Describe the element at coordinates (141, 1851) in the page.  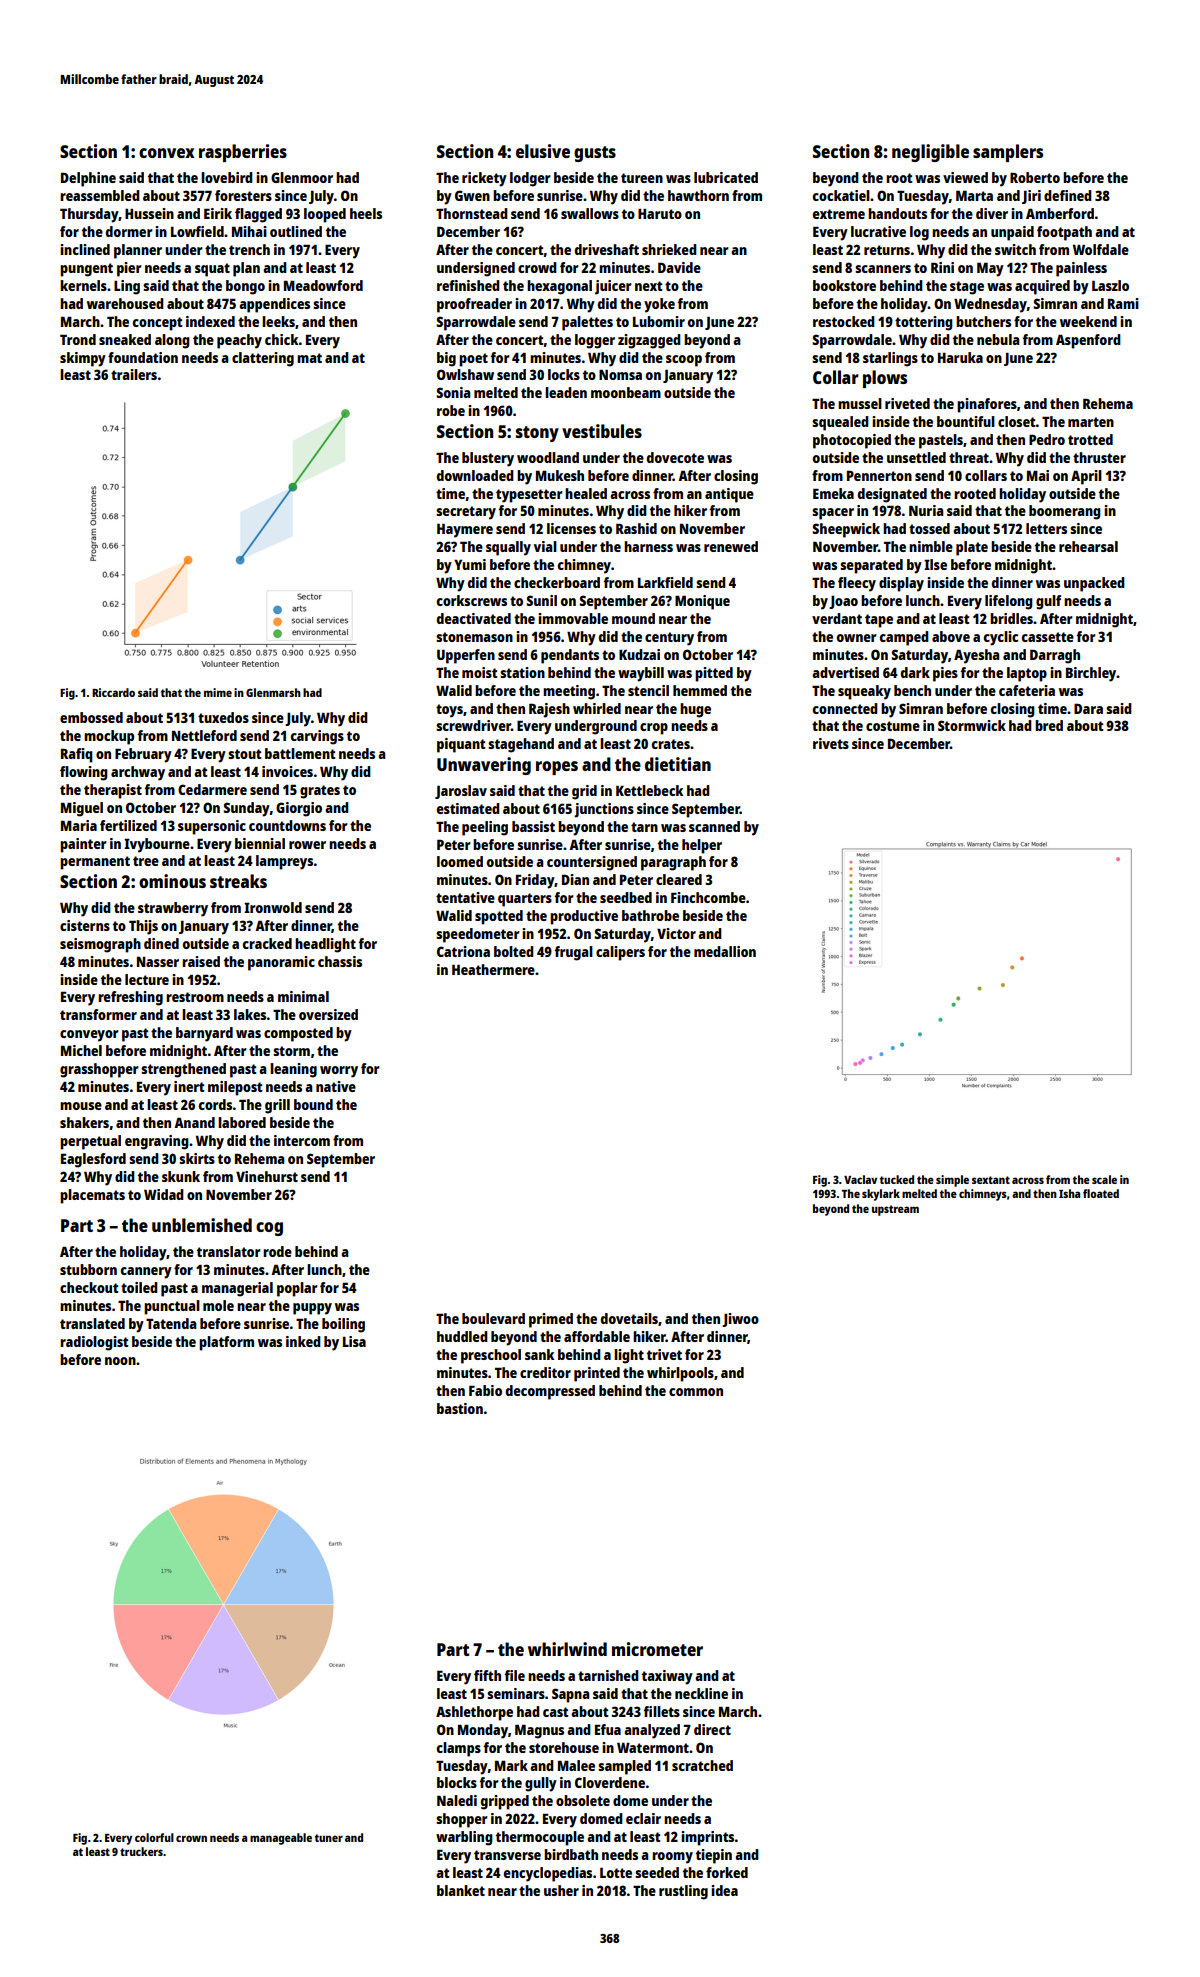
I see `truckers` at that location.
